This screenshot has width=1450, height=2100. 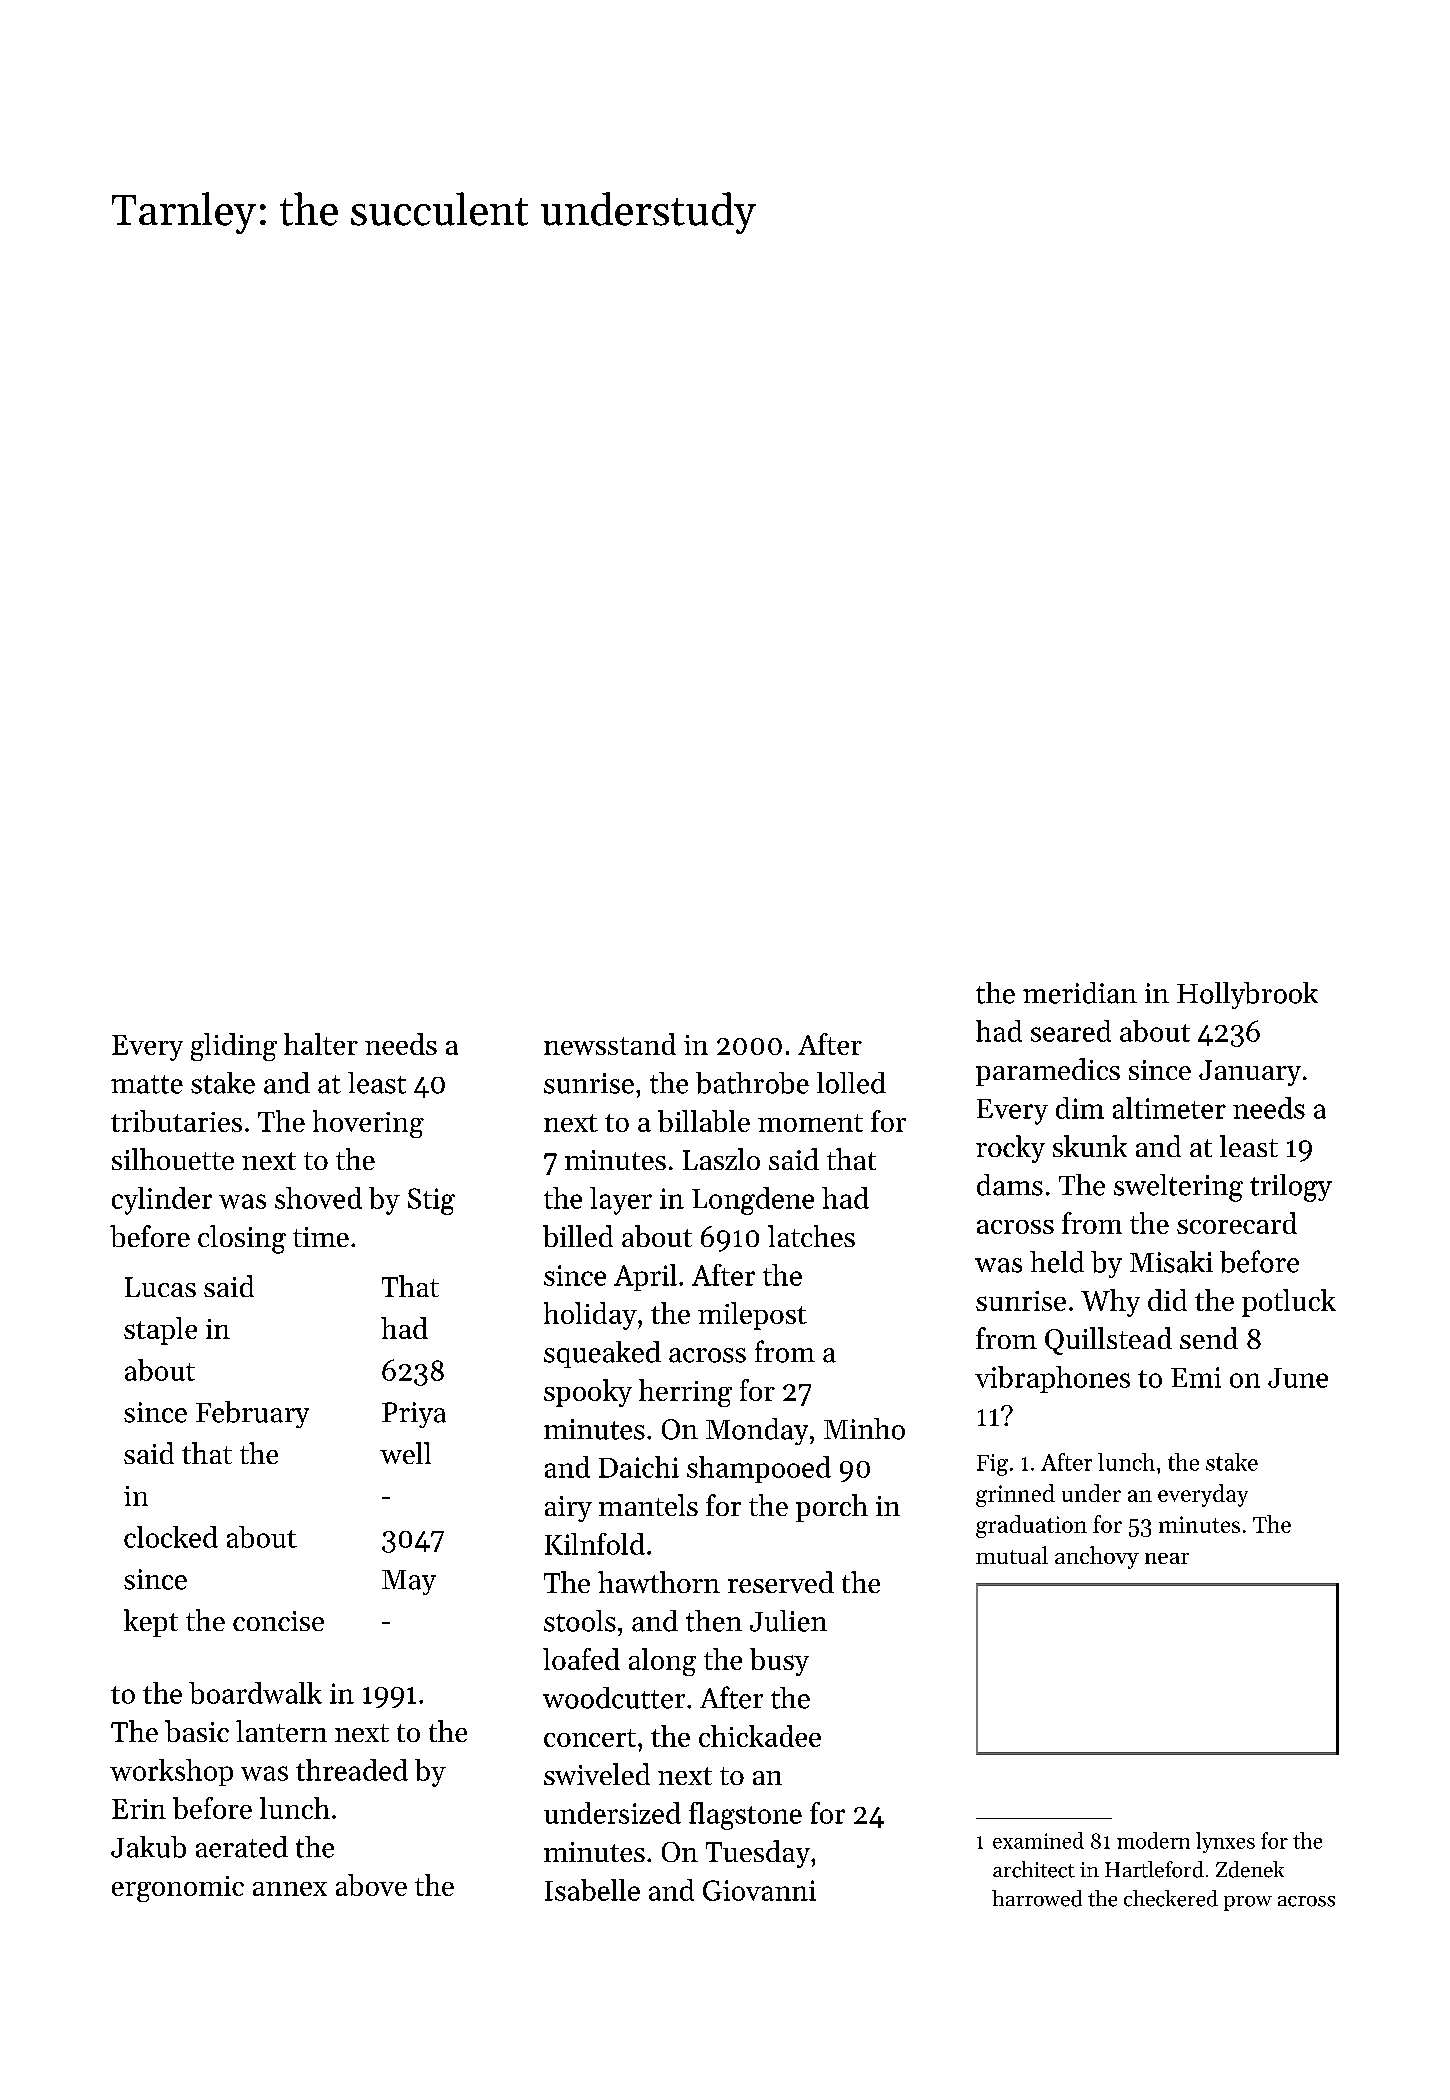 I want to click on gliding, so click(x=234, y=1047).
